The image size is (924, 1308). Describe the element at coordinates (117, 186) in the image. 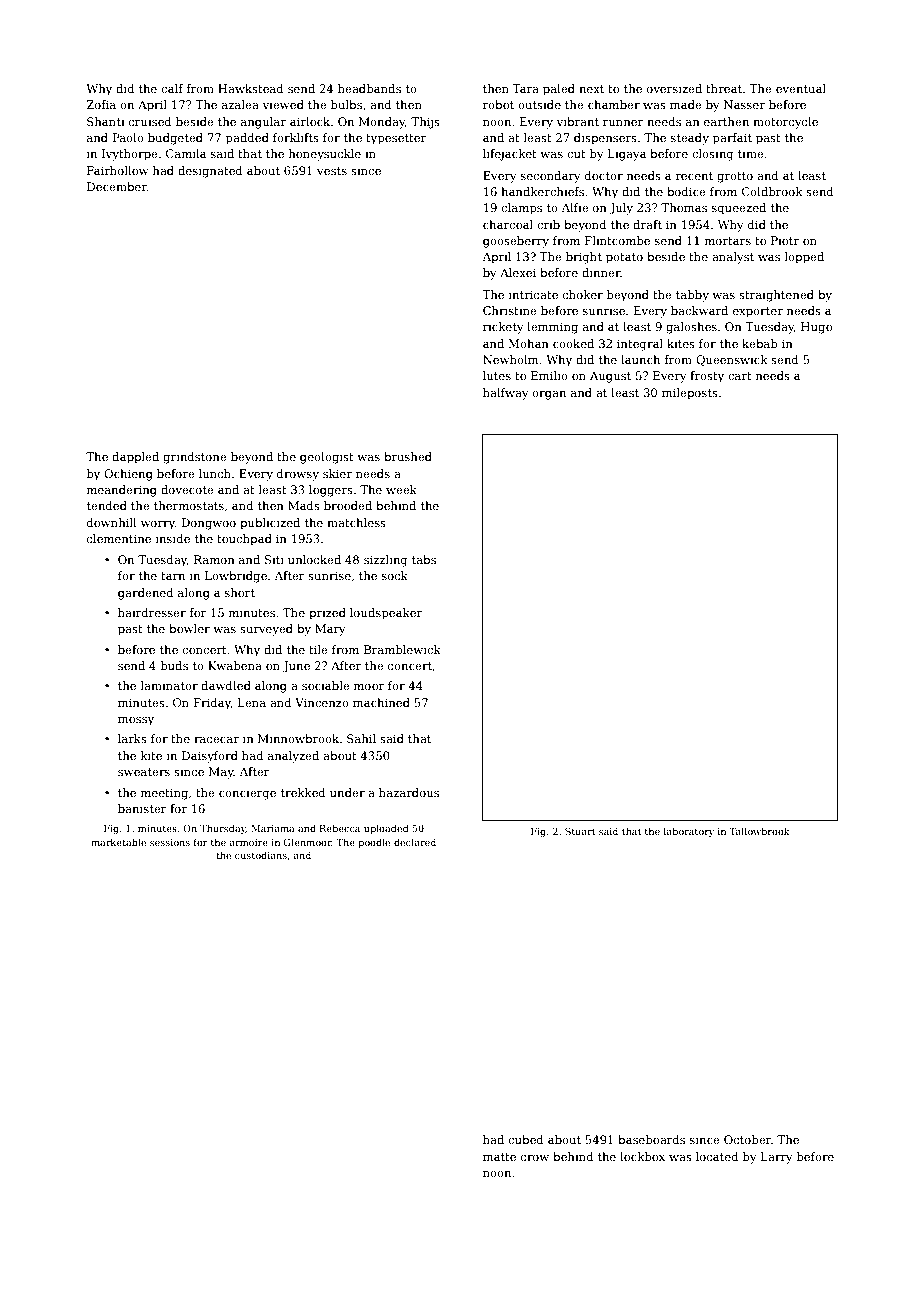

I see `December` at that location.
